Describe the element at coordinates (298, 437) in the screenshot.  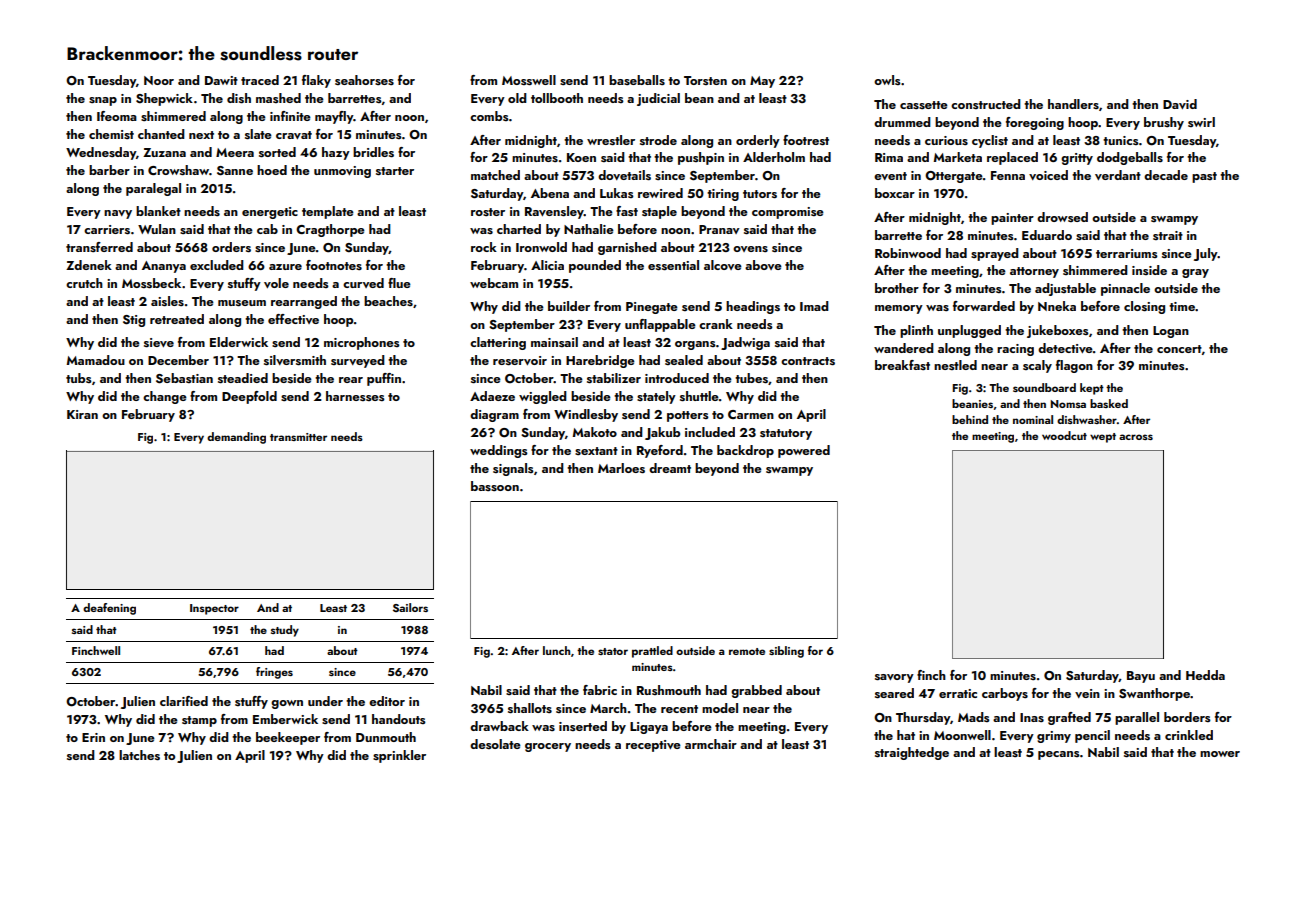
I see `transmitter` at that location.
